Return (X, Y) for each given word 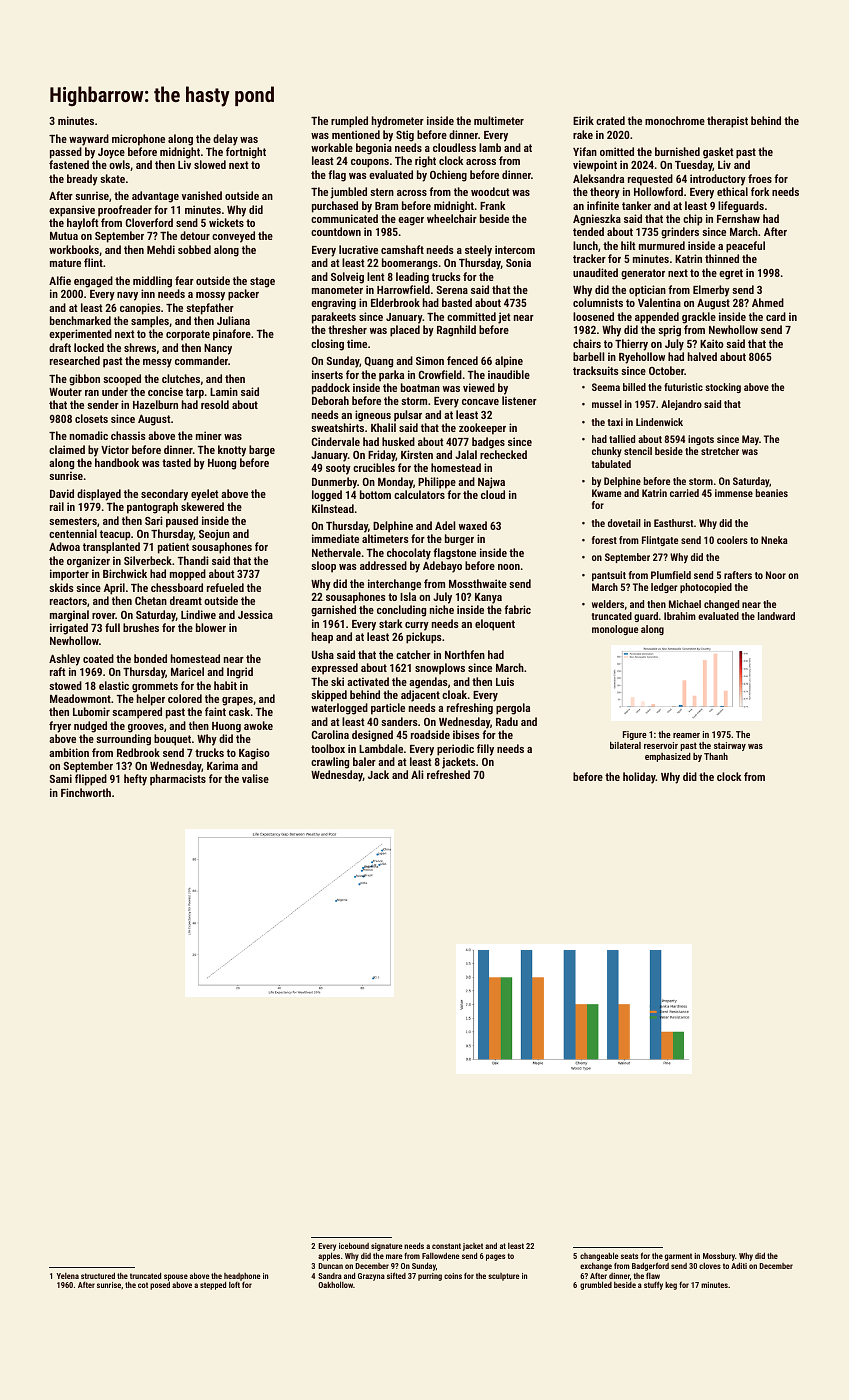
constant (446, 1246)
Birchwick (125, 573)
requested (650, 180)
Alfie (60, 280)
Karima (222, 765)
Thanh (716, 756)
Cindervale (336, 441)
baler (364, 761)
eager (411, 221)
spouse (176, 1278)
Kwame (606, 493)
